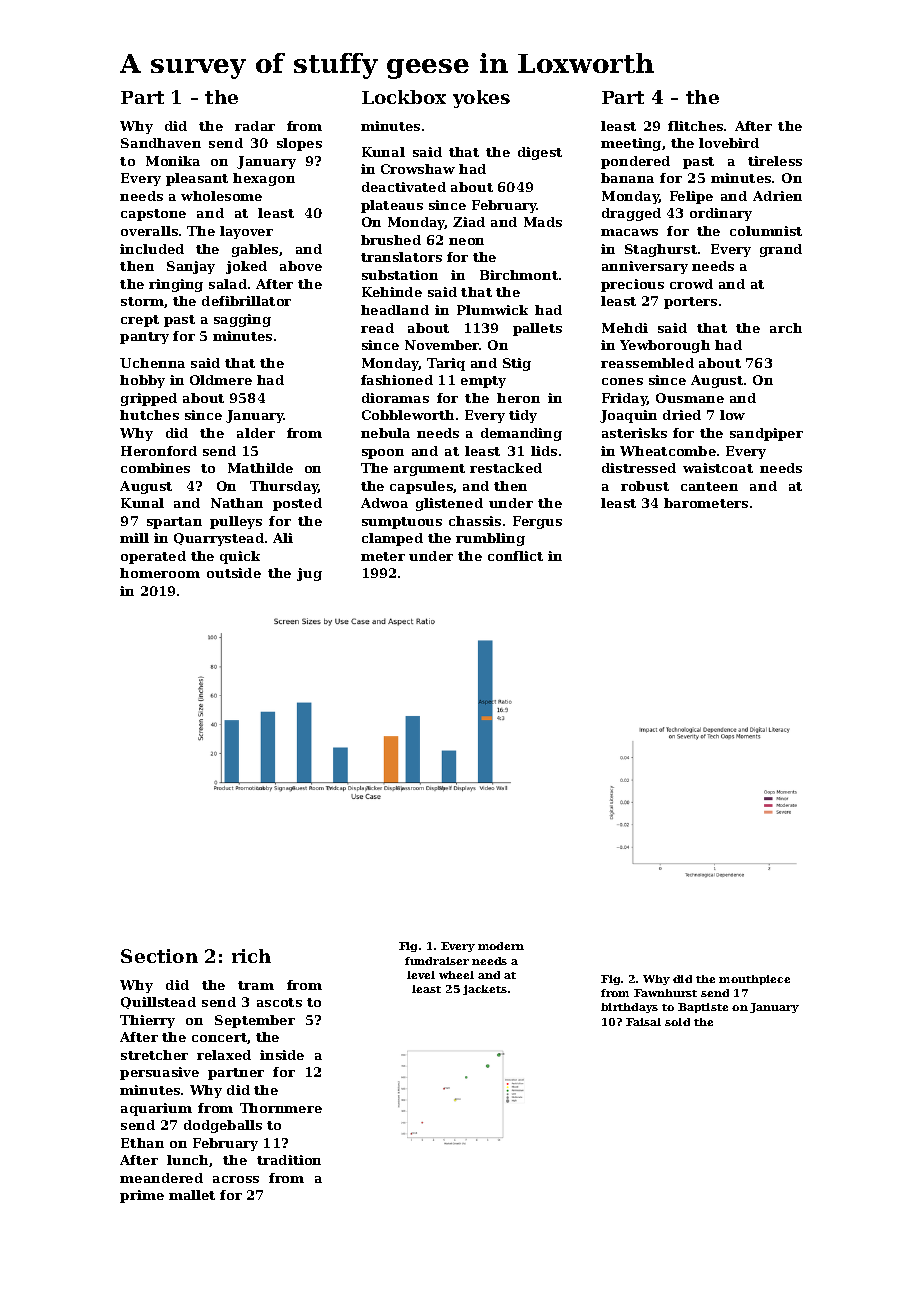  Describe the element at coordinates (781, 250) in the screenshot. I see `grand` at that location.
